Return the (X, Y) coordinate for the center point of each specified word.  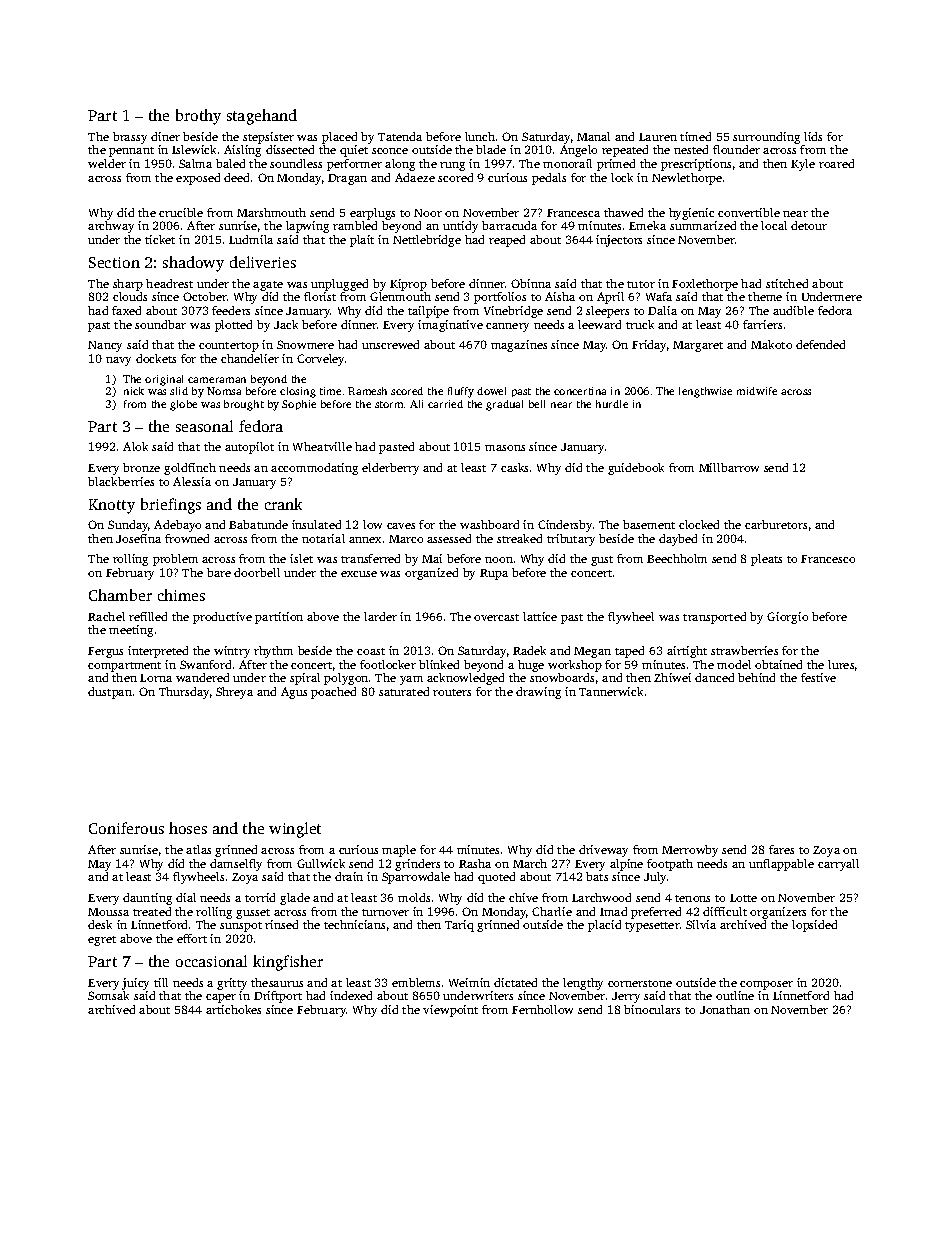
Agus (294, 693)
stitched (787, 283)
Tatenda (400, 136)
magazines (519, 346)
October (205, 296)
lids (813, 136)
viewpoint (450, 1011)
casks (514, 467)
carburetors (776, 524)
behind (756, 677)
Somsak (108, 995)
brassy (130, 138)
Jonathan (725, 1009)
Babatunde (258, 524)
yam (411, 680)
